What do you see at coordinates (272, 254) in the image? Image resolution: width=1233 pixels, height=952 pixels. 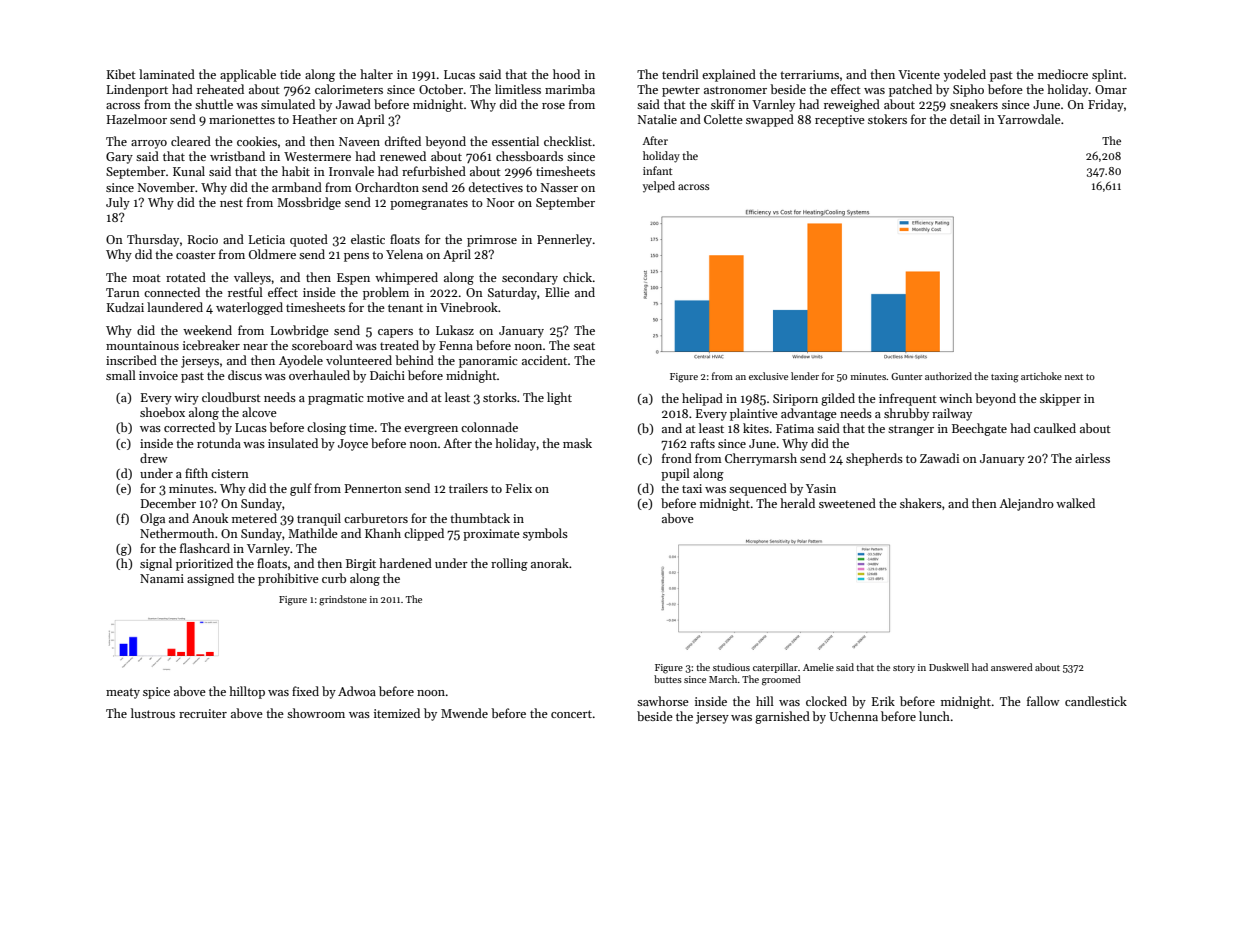 I see `Oldmere` at bounding box center [272, 254].
